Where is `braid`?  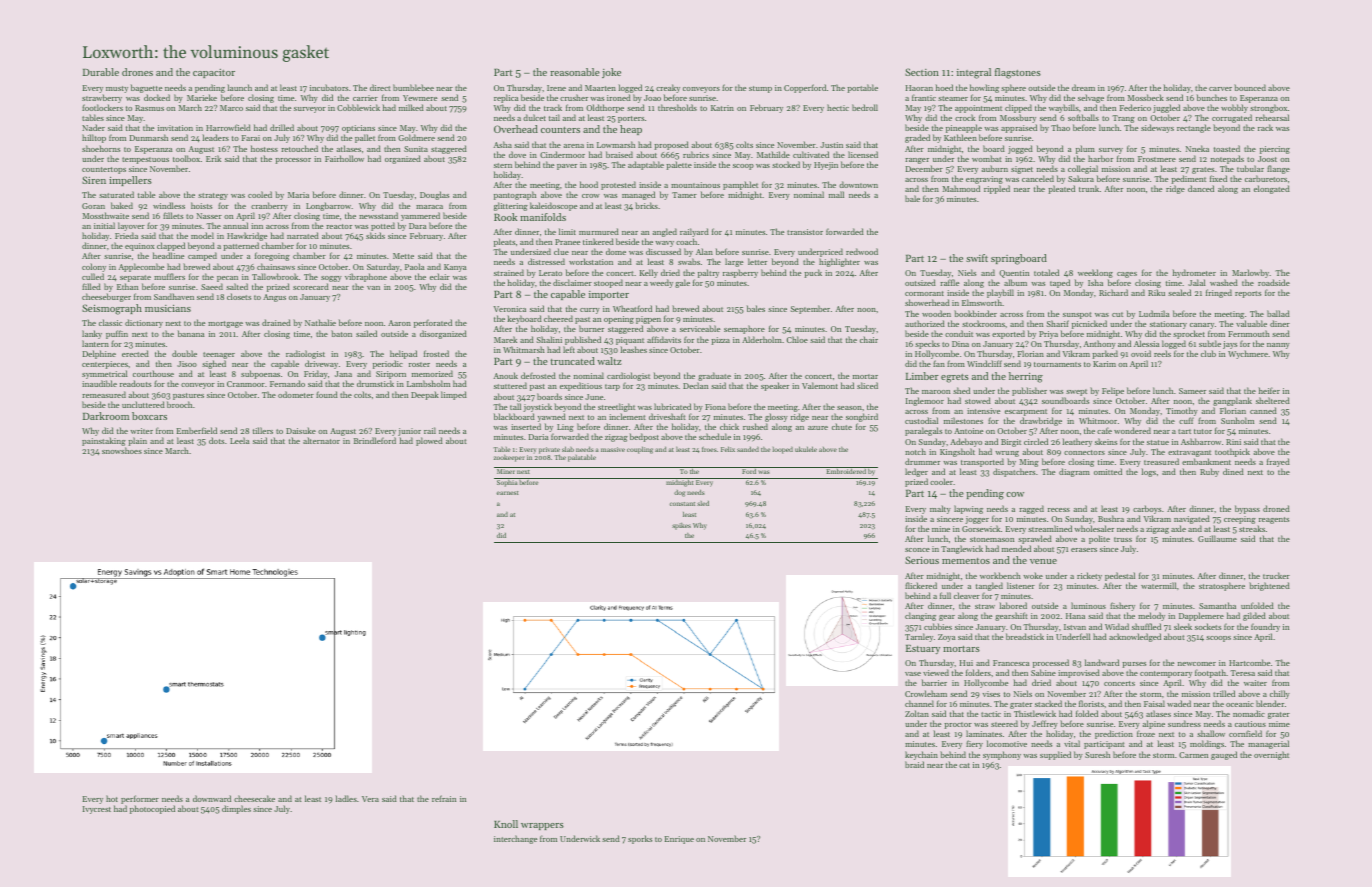 braid is located at coordinates (914, 764).
